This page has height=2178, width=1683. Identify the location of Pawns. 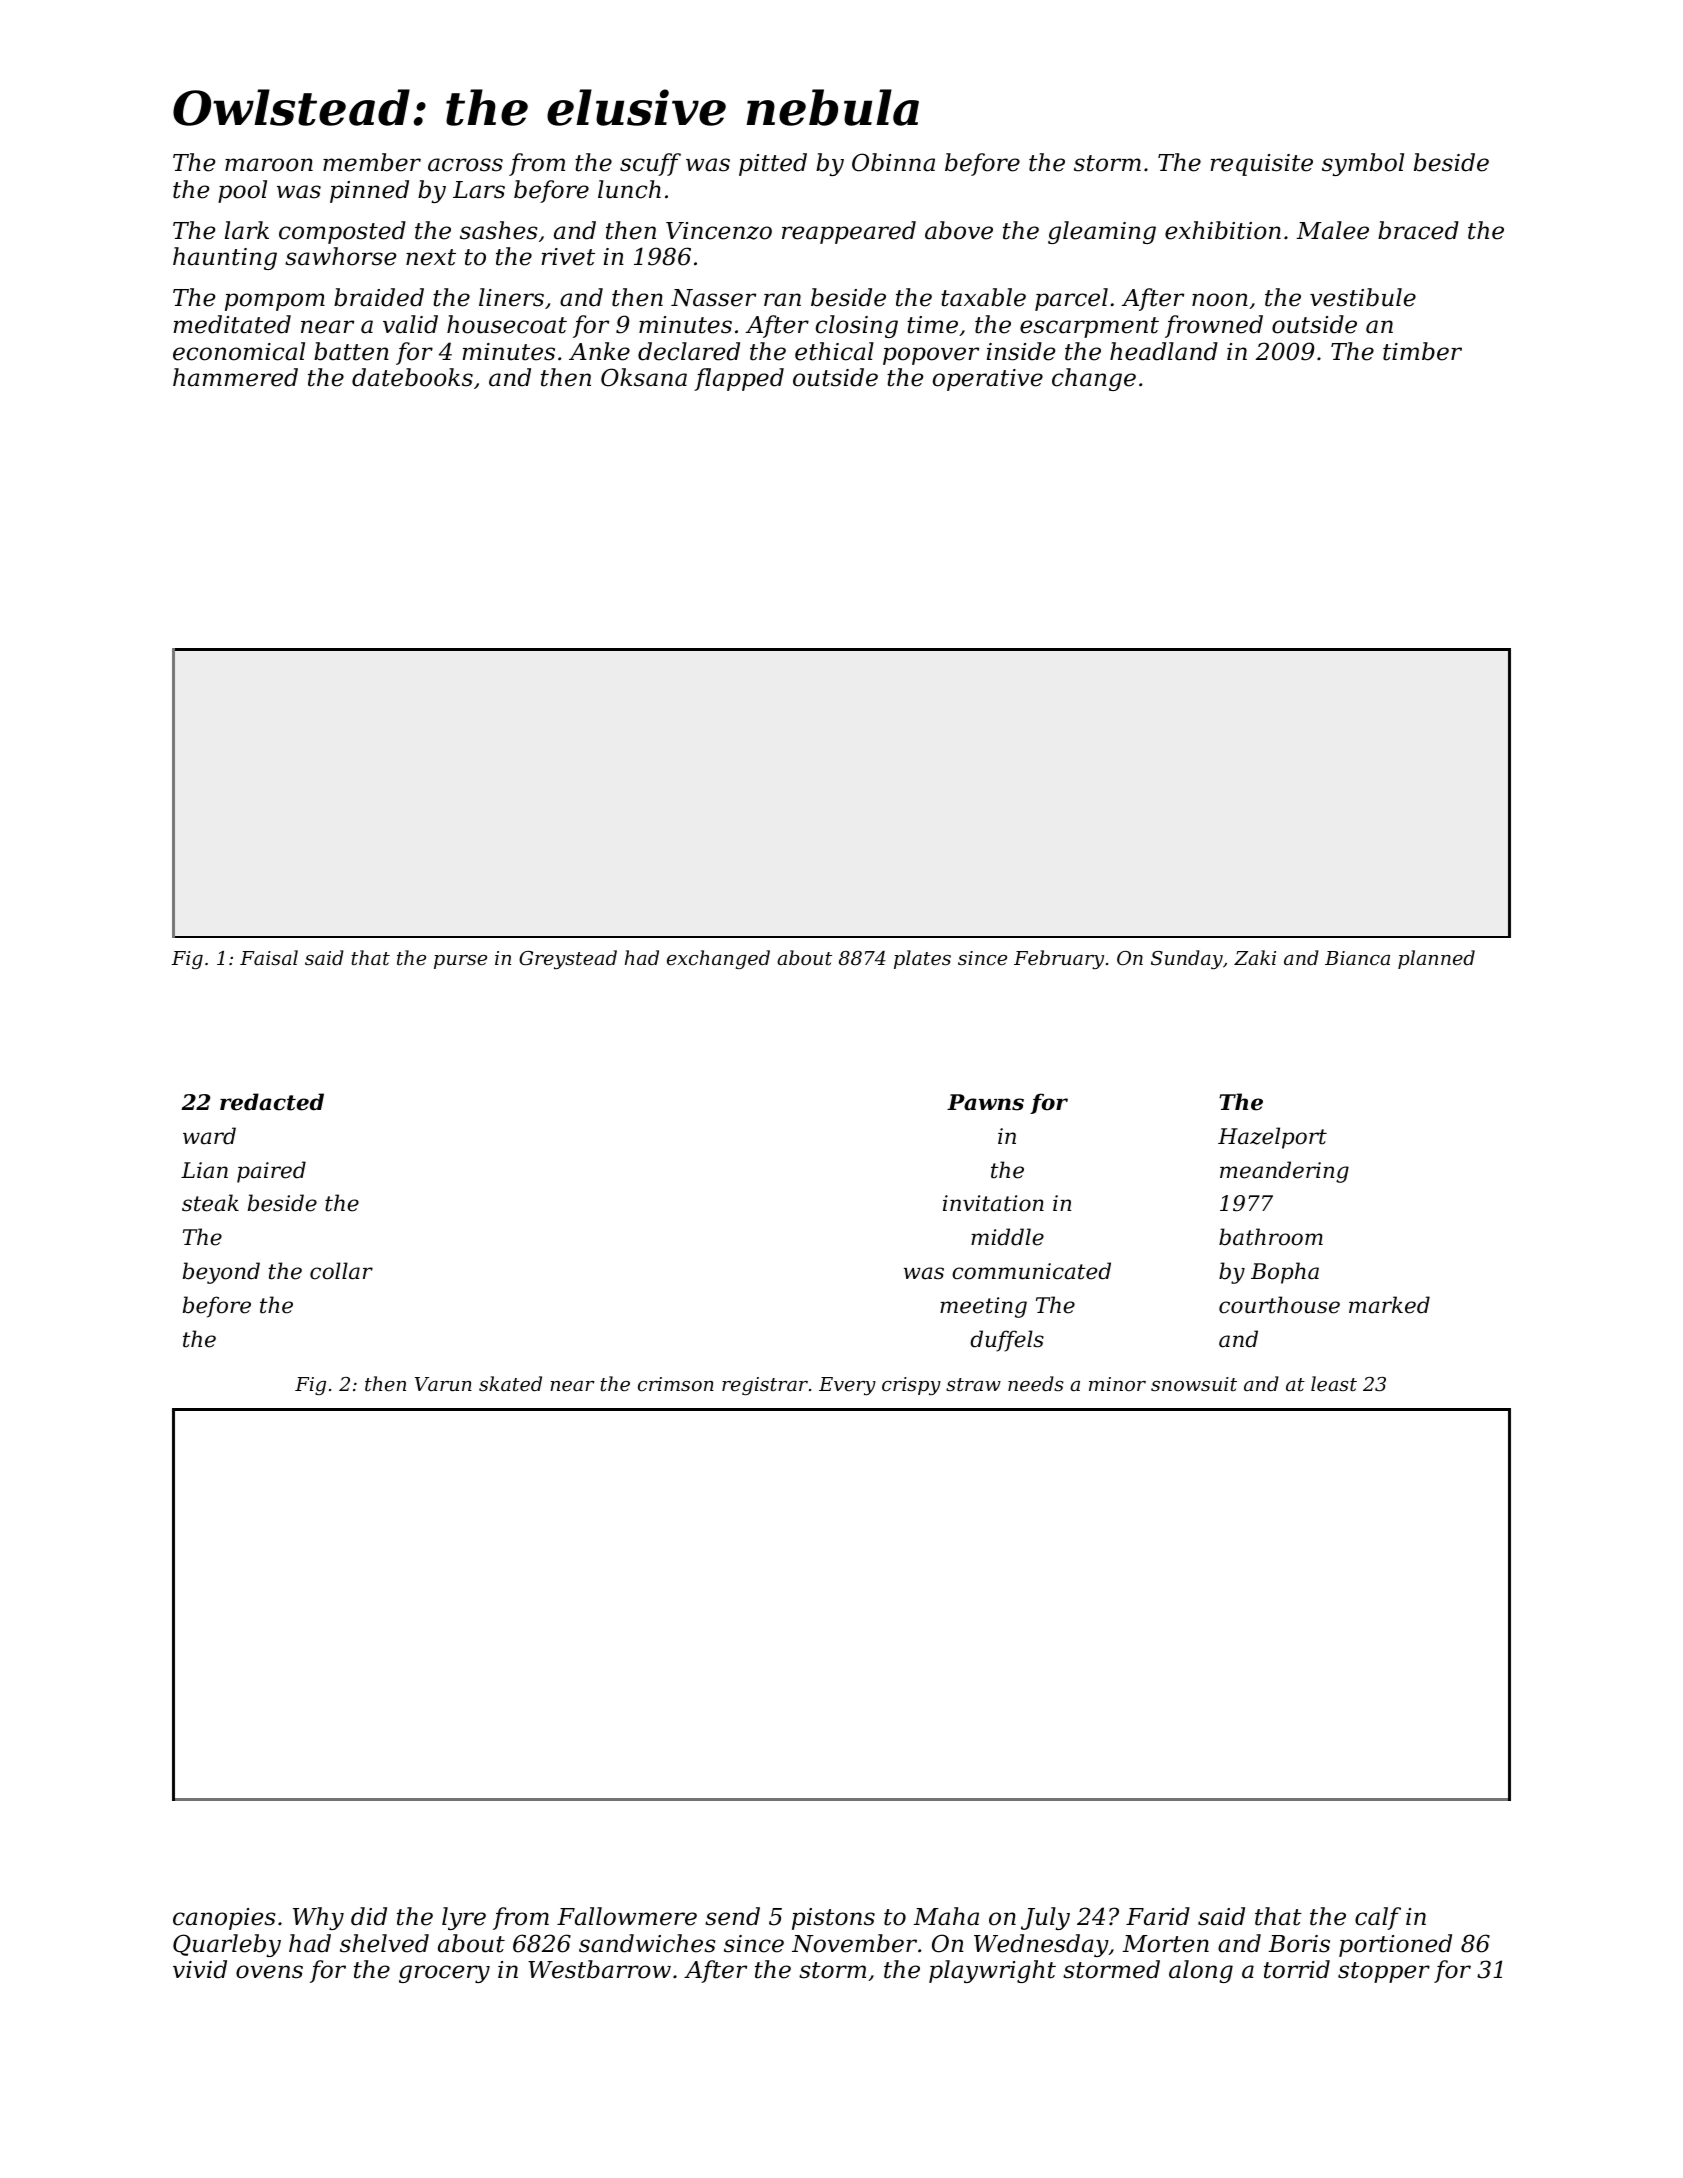
(985, 1102).
